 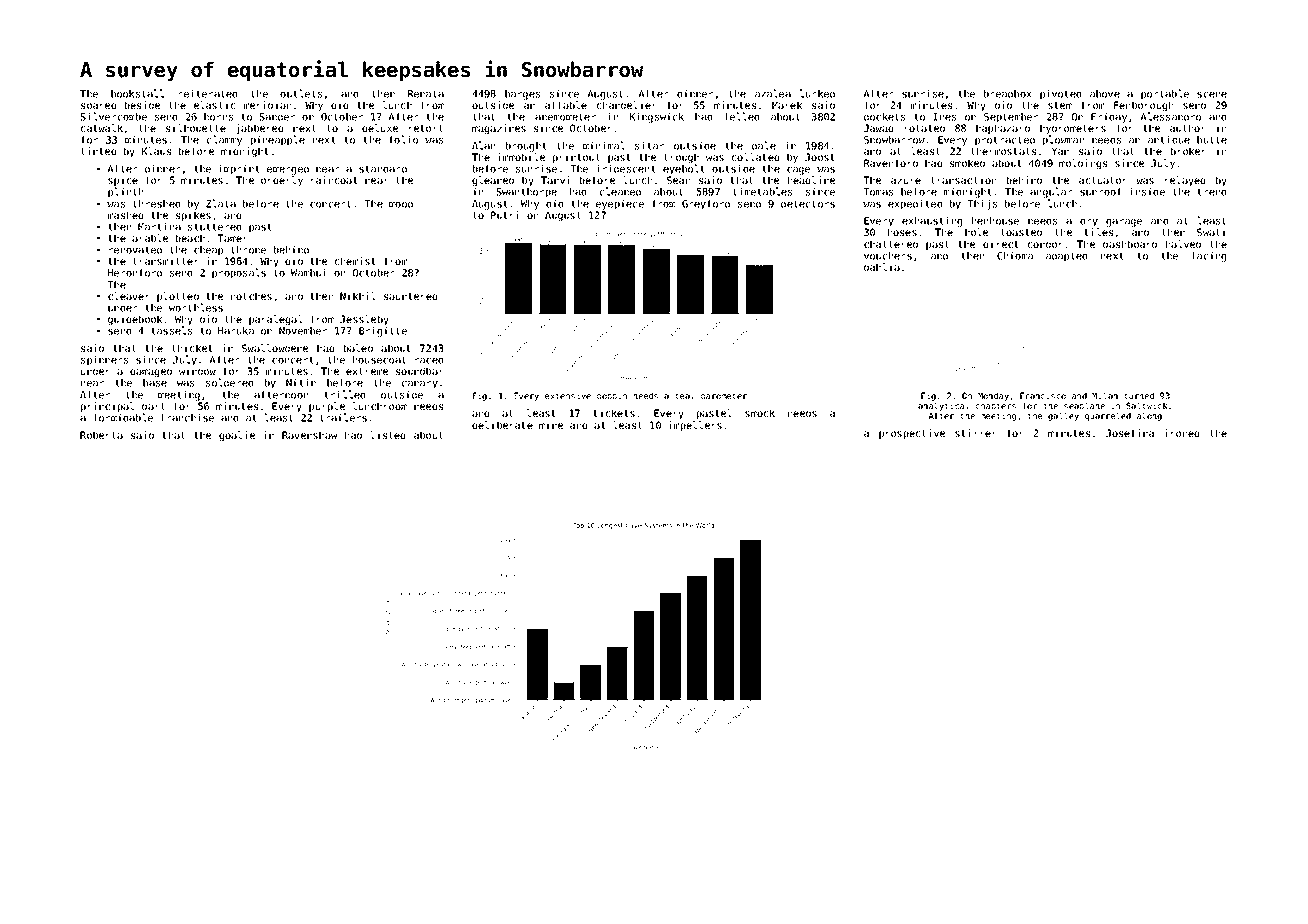 What do you see at coordinates (1008, 94) in the image?
I see `breadbox` at bounding box center [1008, 94].
